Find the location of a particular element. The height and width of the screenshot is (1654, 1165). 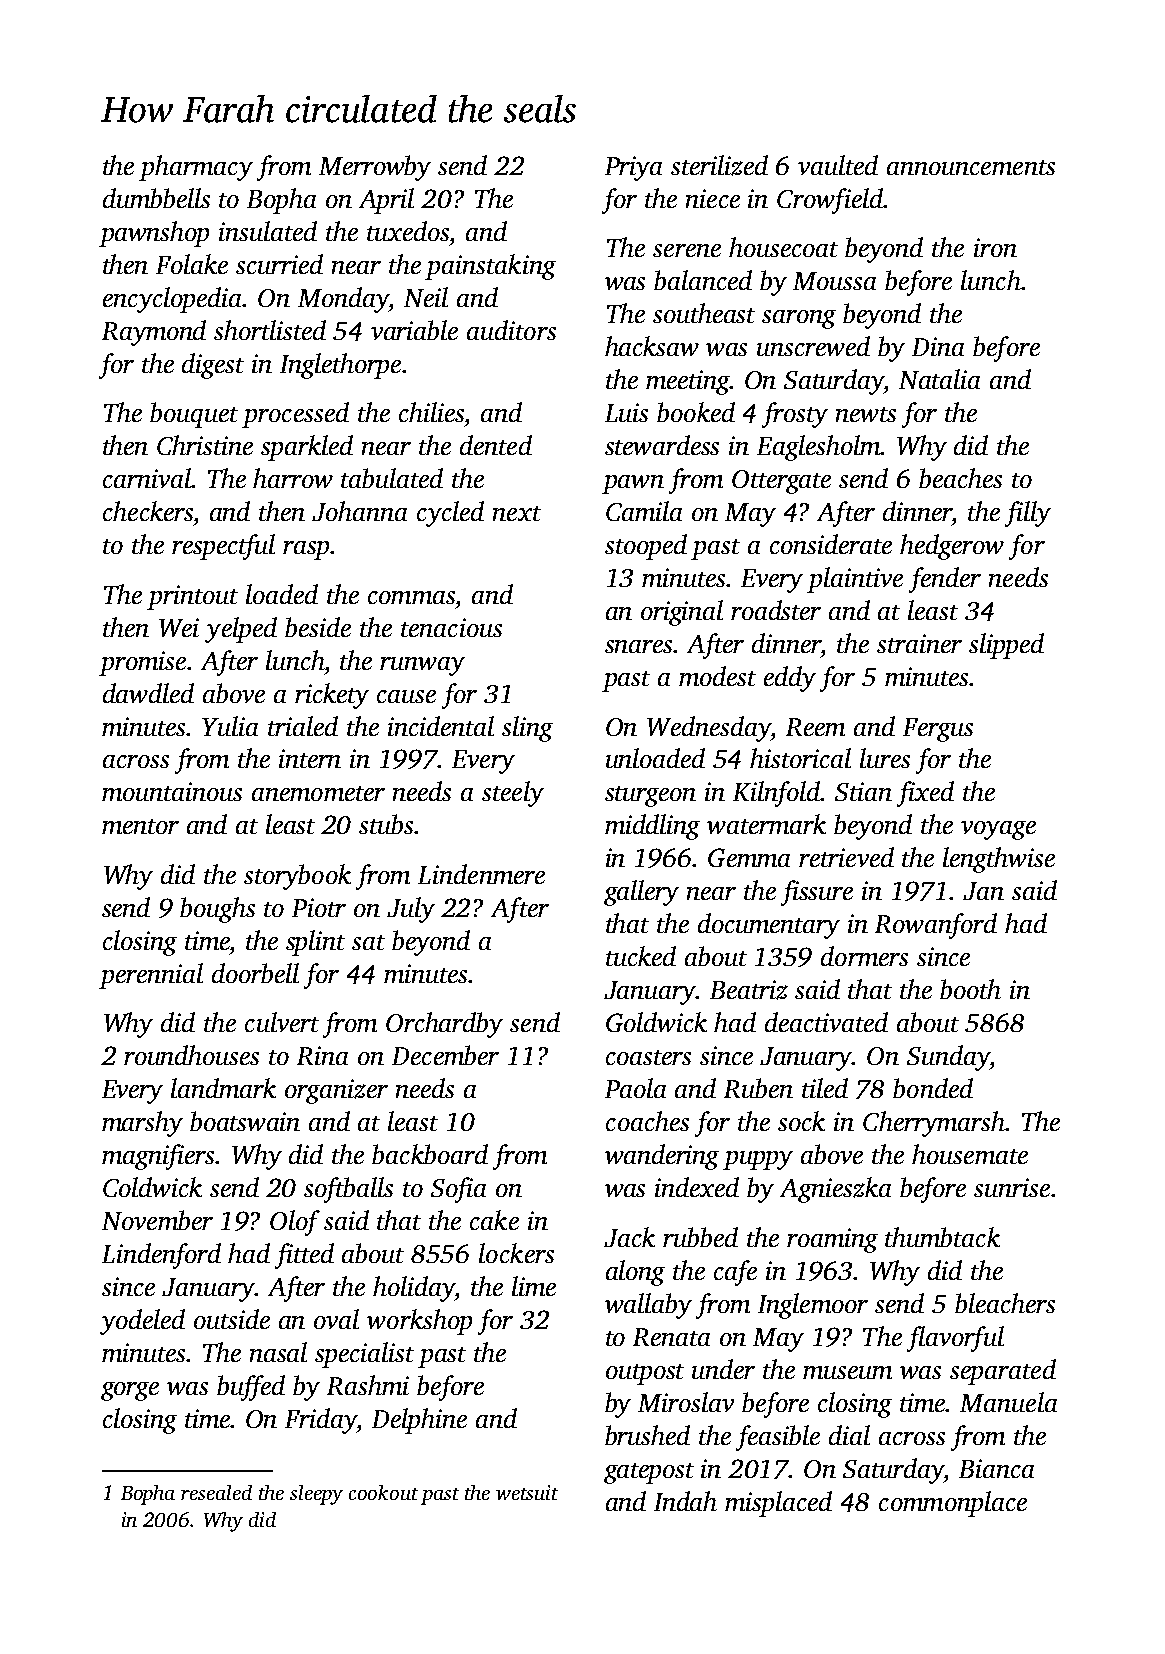

specialist is located at coordinates (364, 1355).
